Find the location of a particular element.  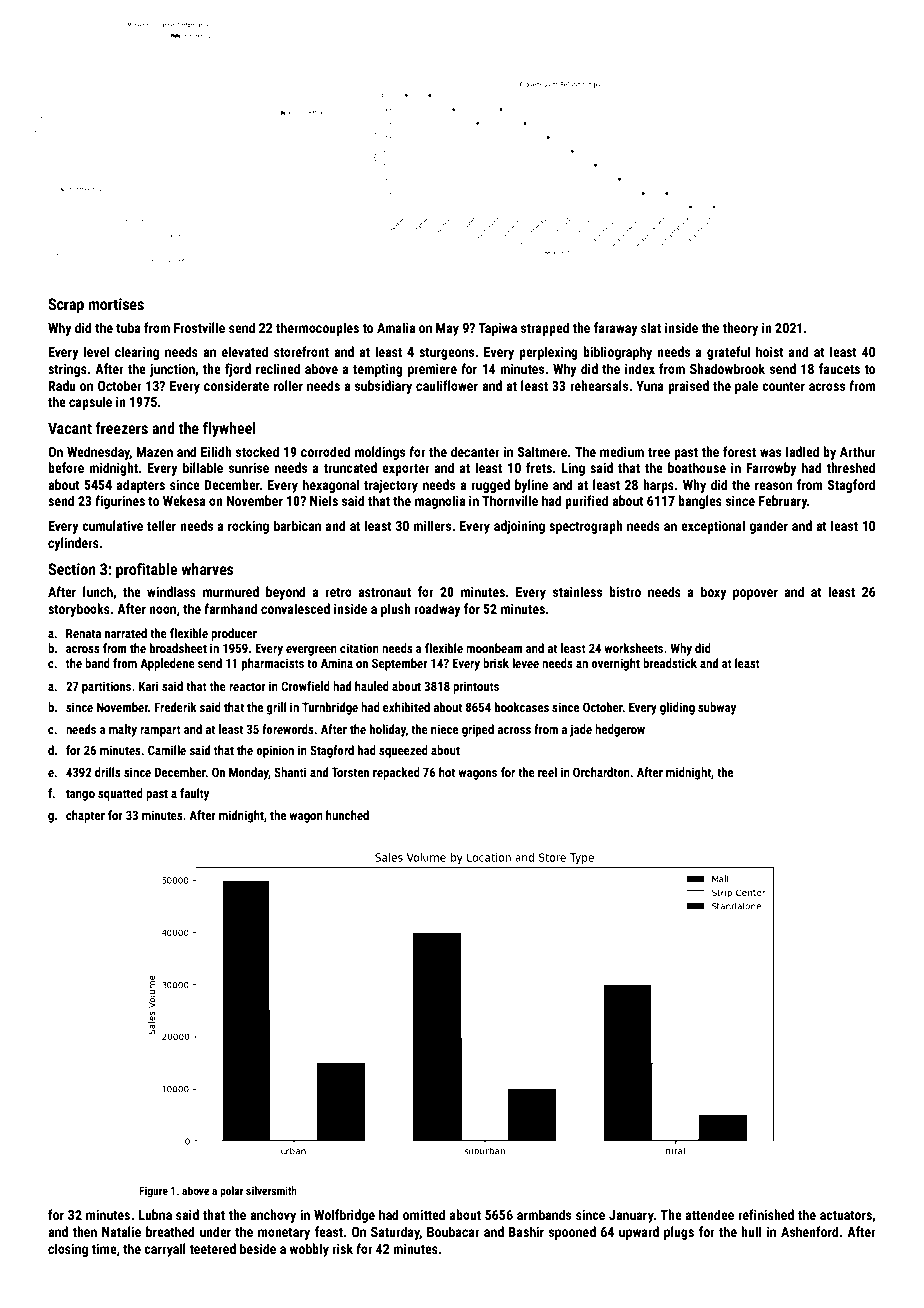

faucets is located at coordinates (839, 368).
